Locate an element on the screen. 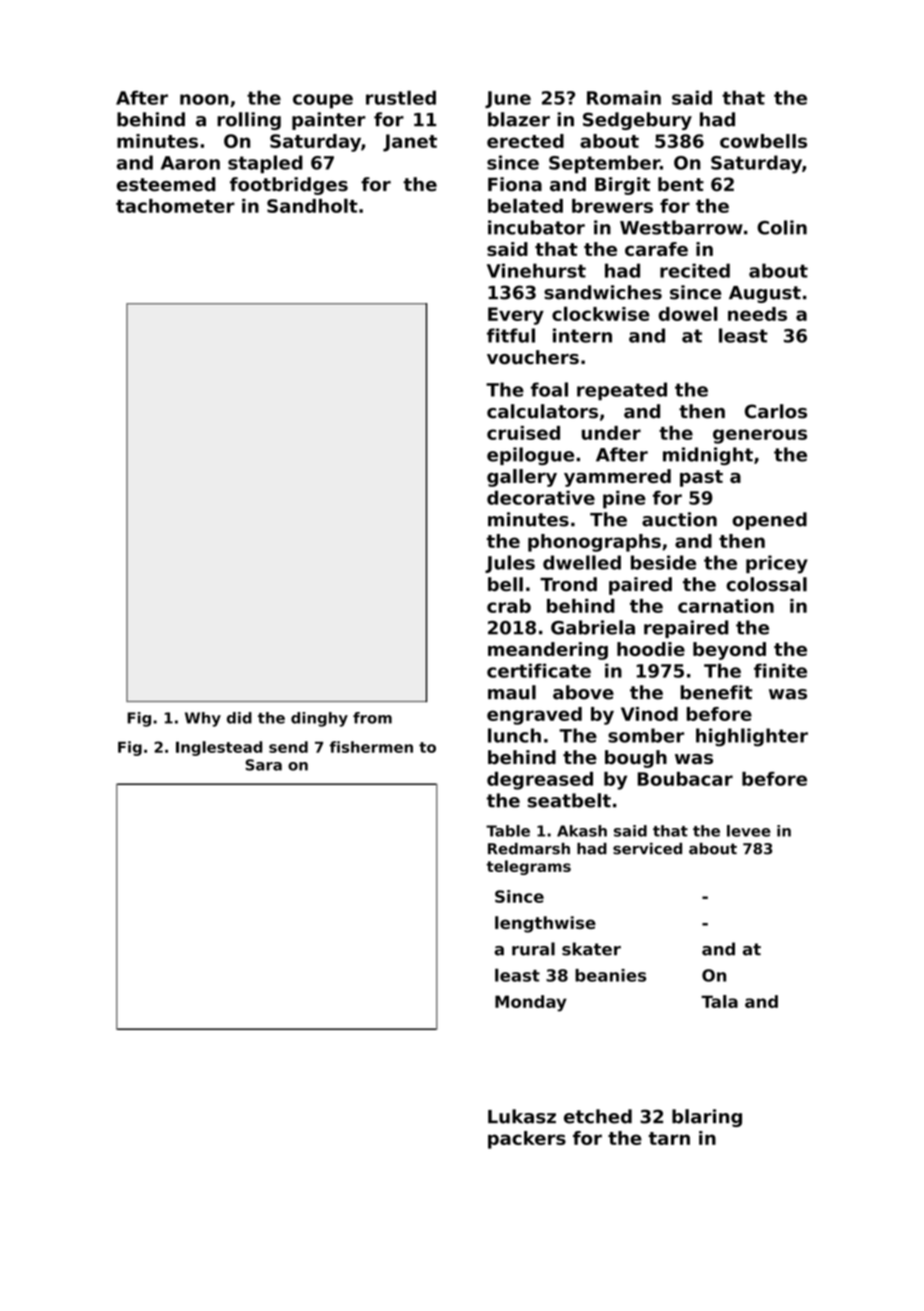  Romain is located at coordinates (624, 97).
